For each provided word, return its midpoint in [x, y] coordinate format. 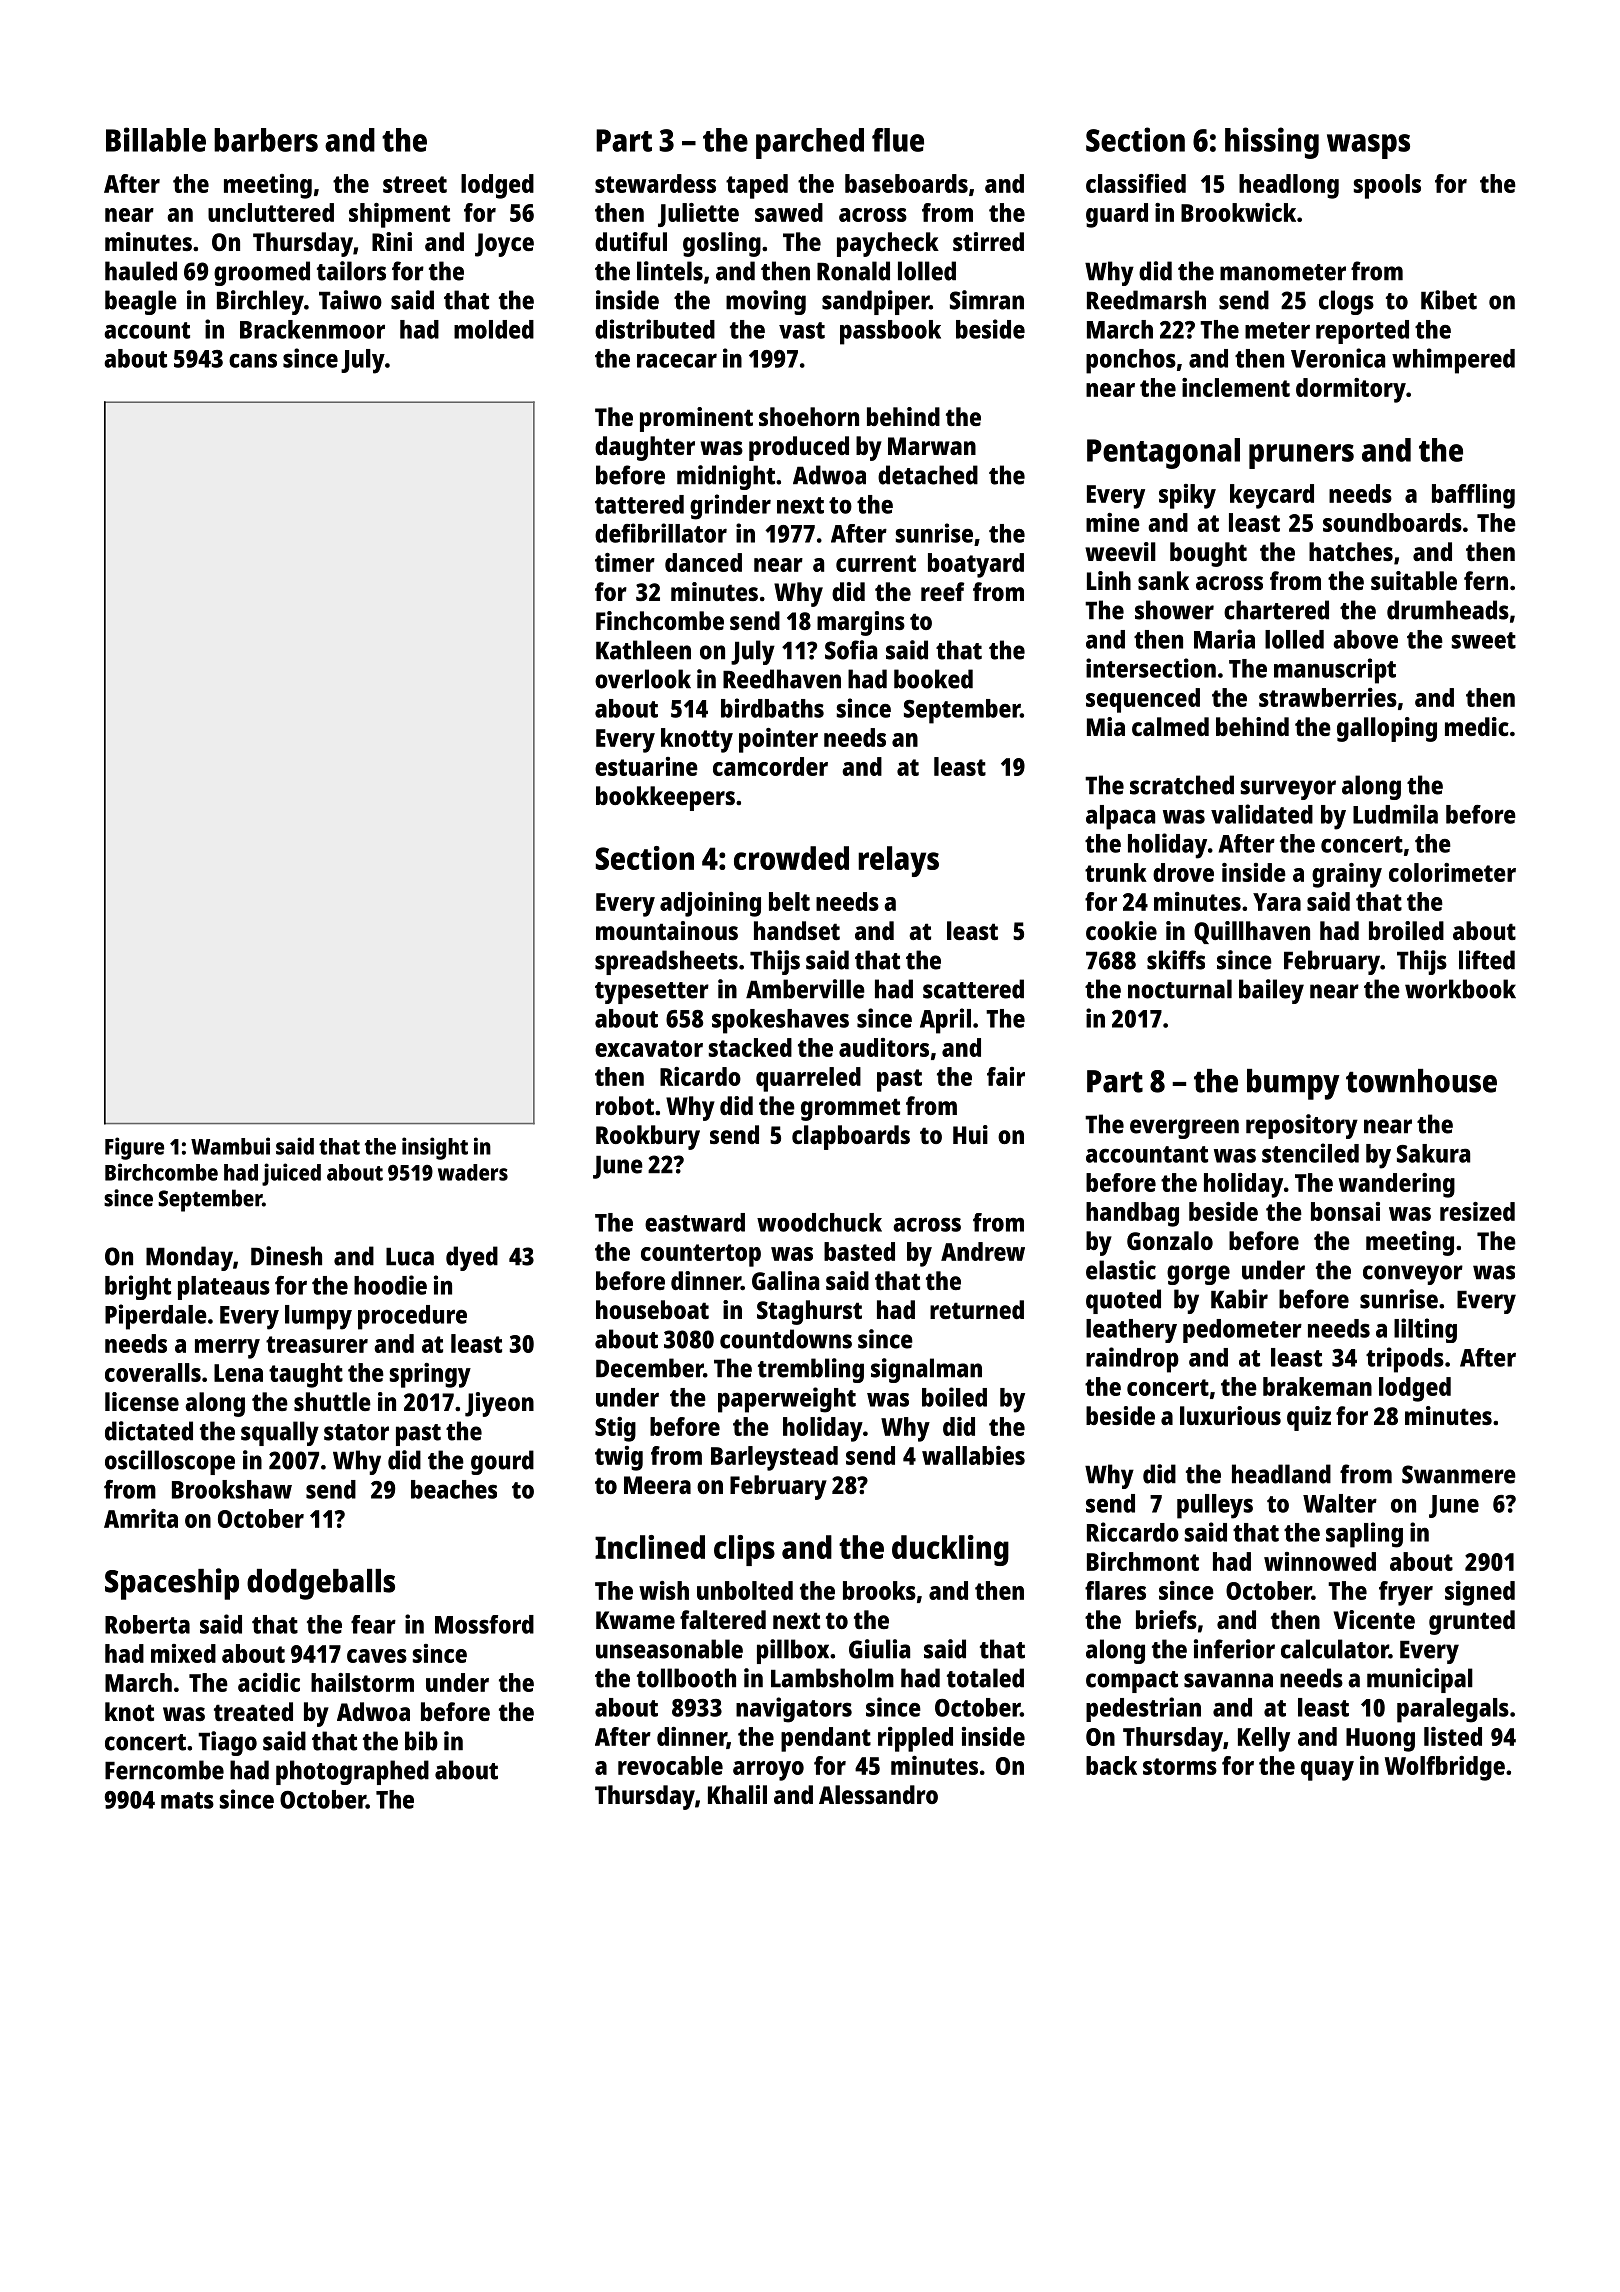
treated [253, 1711]
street [415, 184]
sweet [1484, 640]
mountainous [667, 930]
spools [1387, 186]
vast [802, 330]
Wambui [230, 1146]
